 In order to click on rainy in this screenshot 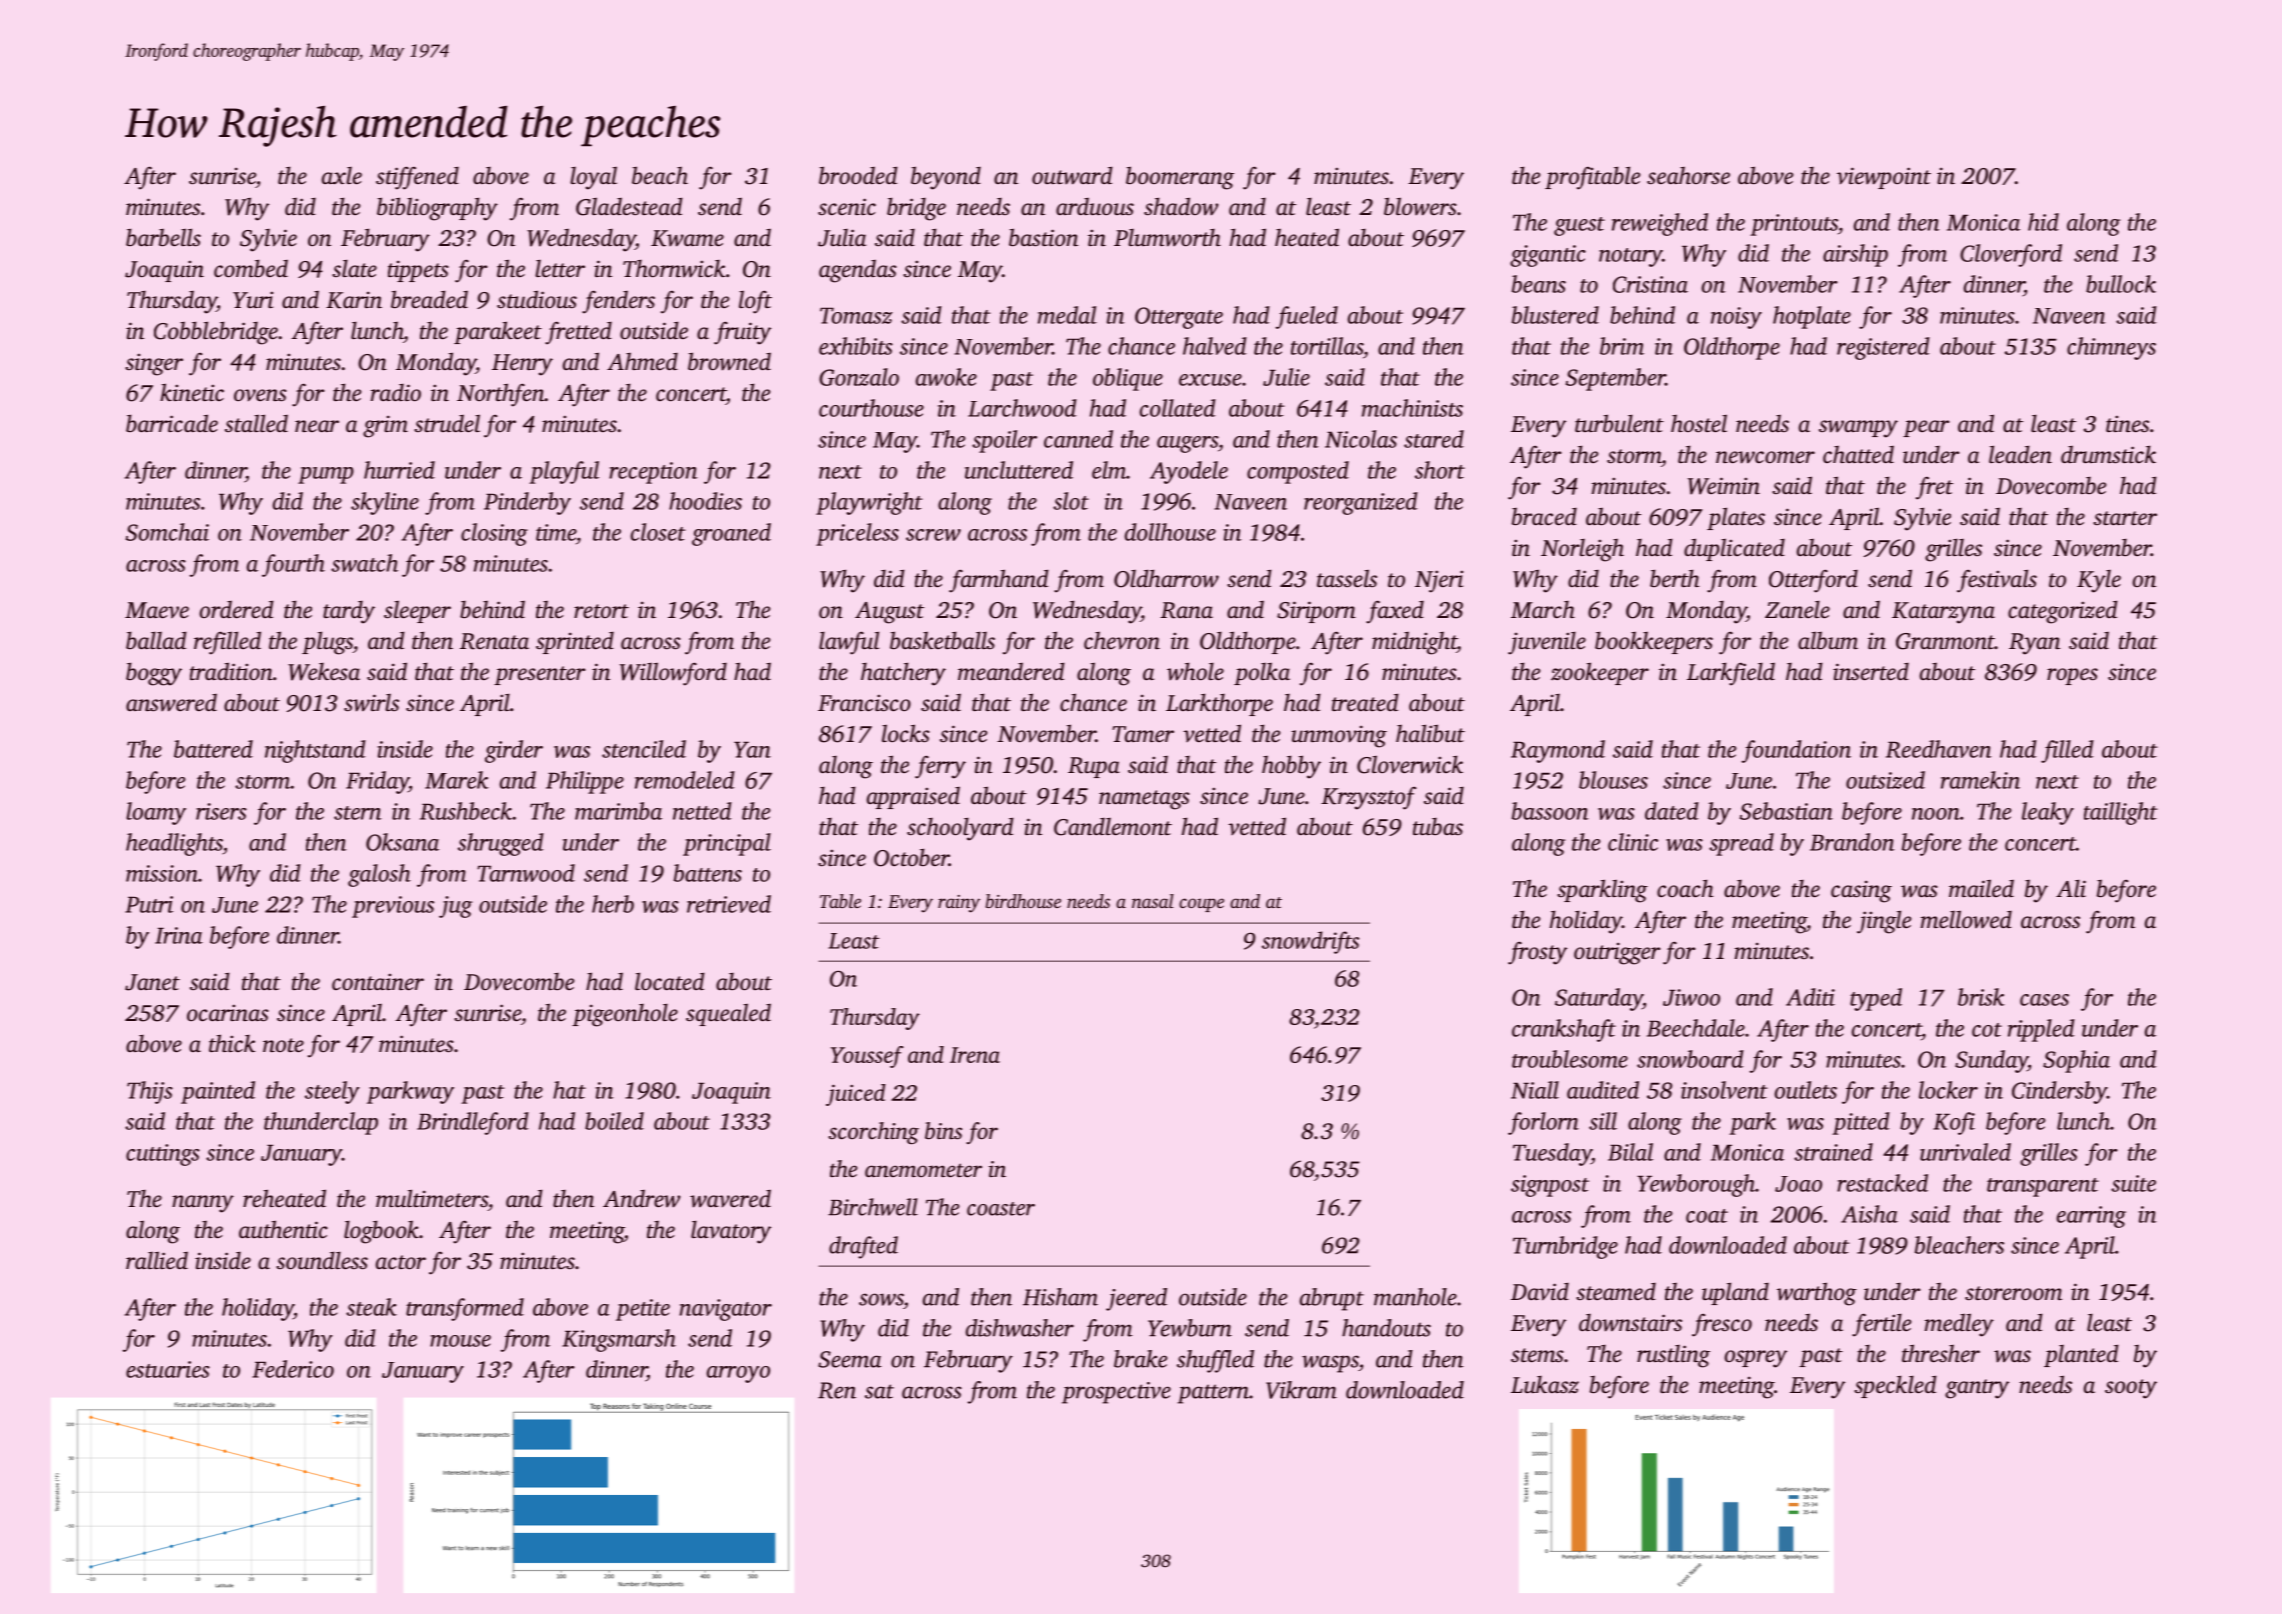, I will do `click(959, 904)`.
